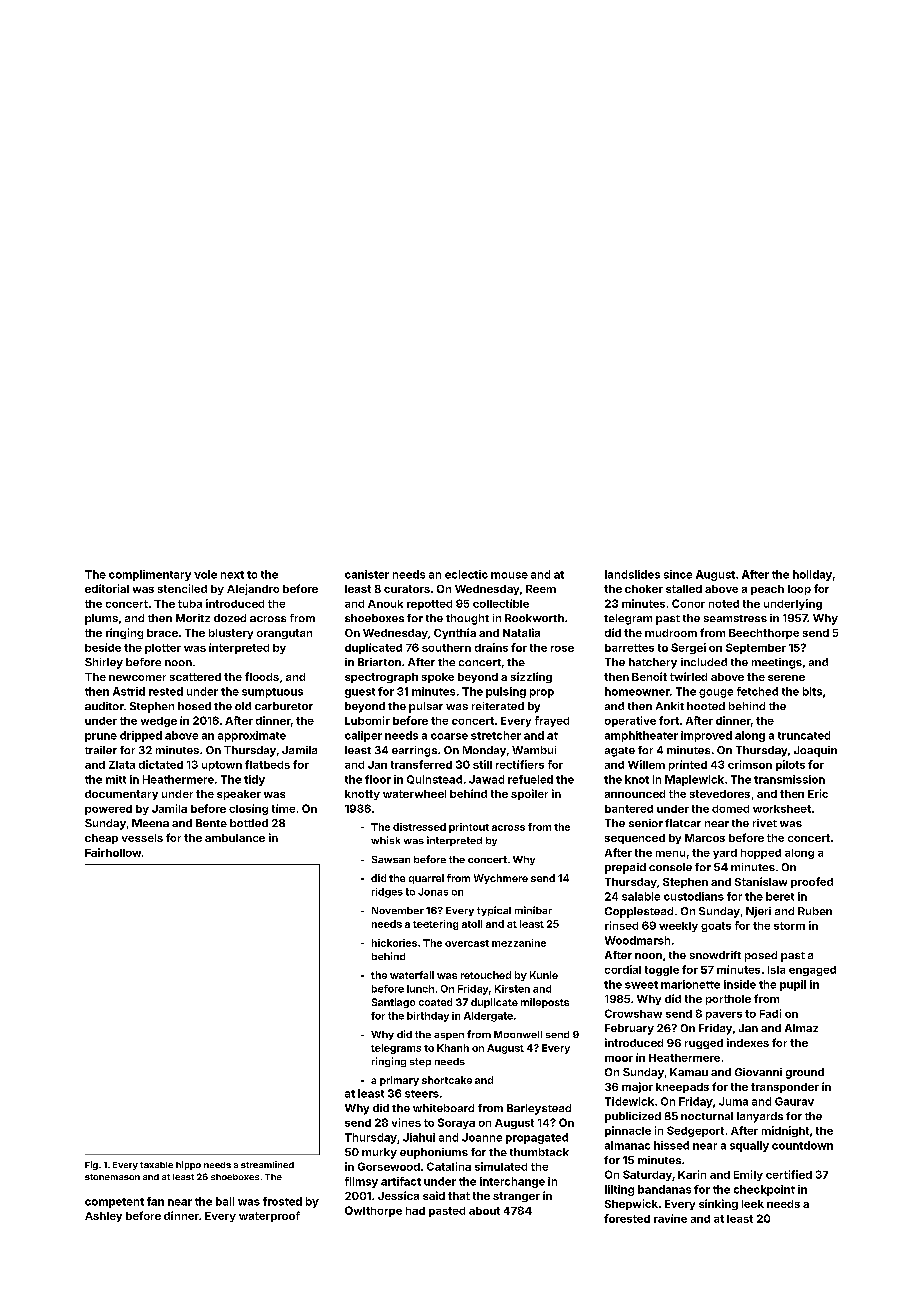 The height and width of the screenshot is (1308, 924). I want to click on Santiago, so click(393, 1003).
